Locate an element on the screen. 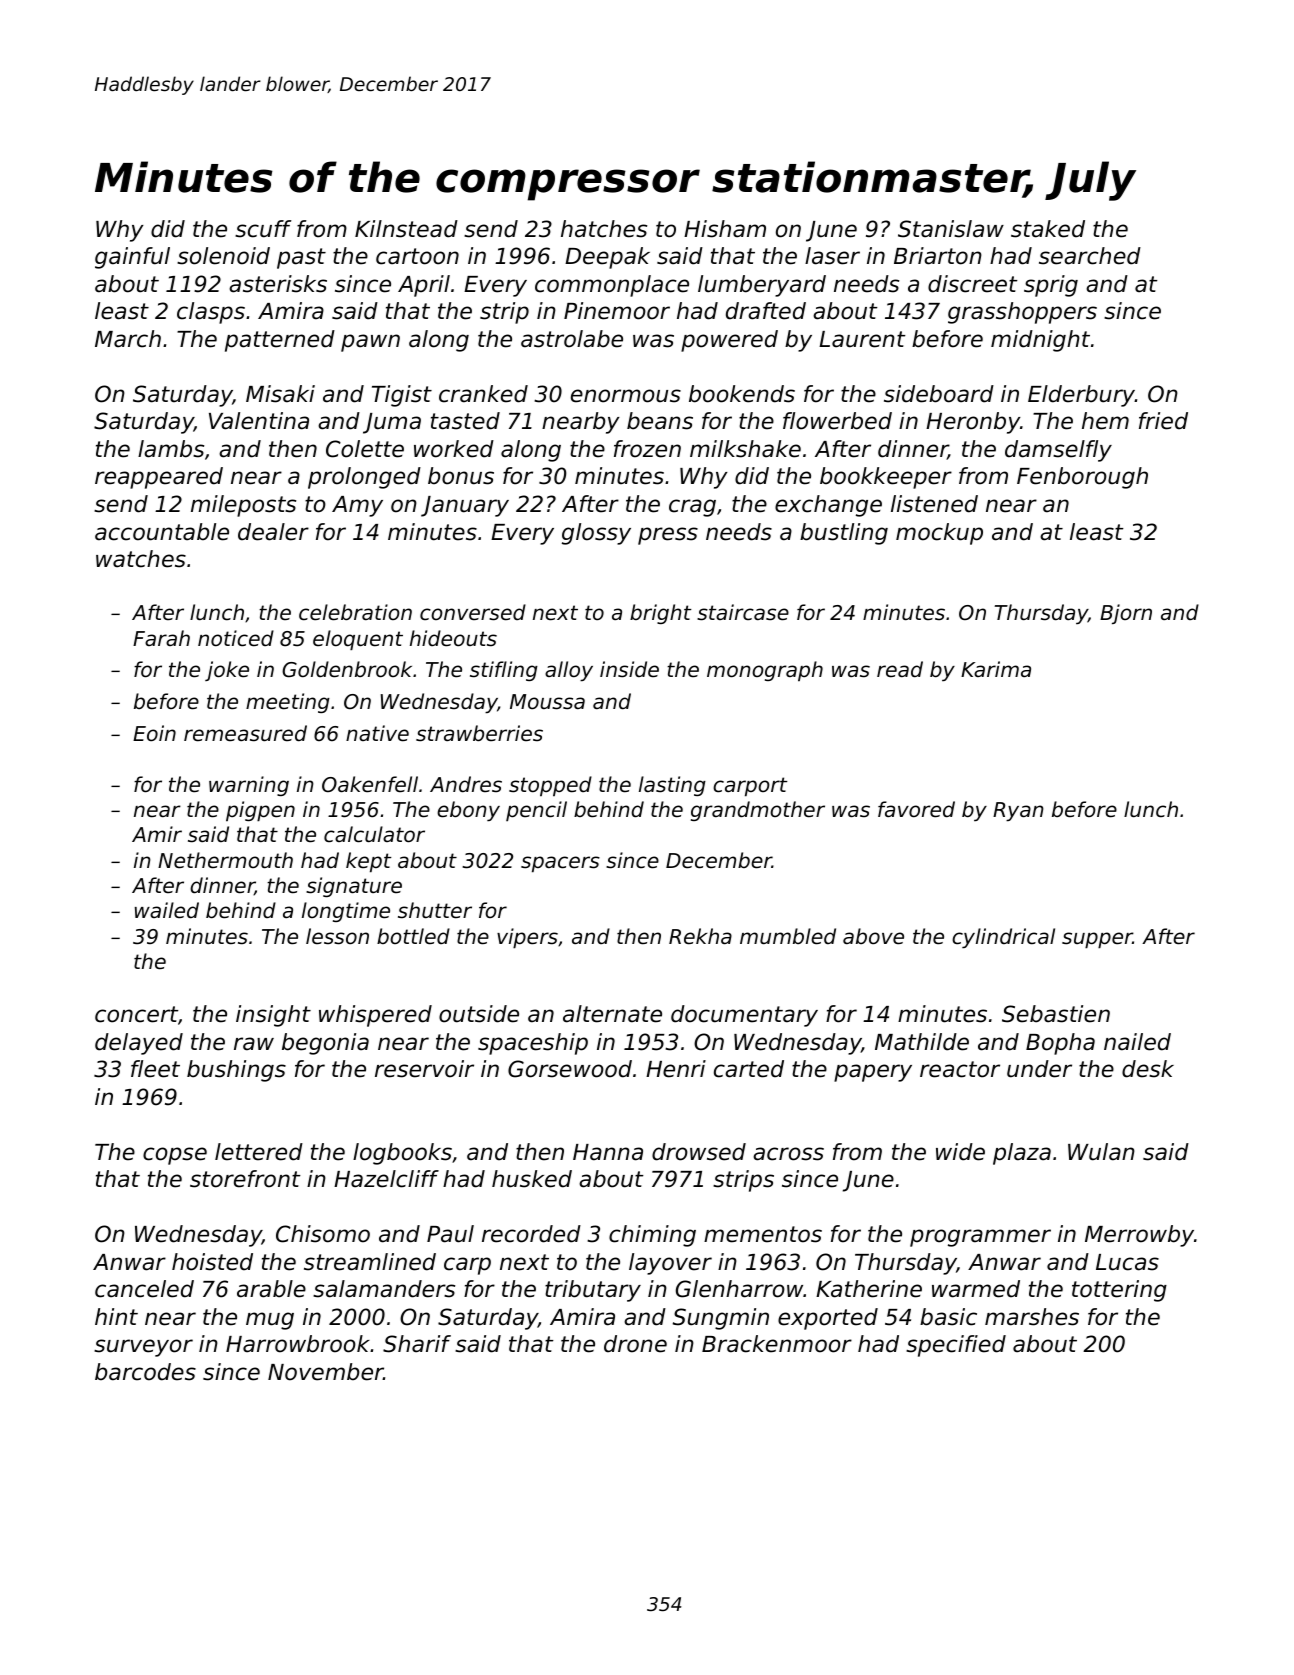  eloquent is located at coordinates (358, 640).
